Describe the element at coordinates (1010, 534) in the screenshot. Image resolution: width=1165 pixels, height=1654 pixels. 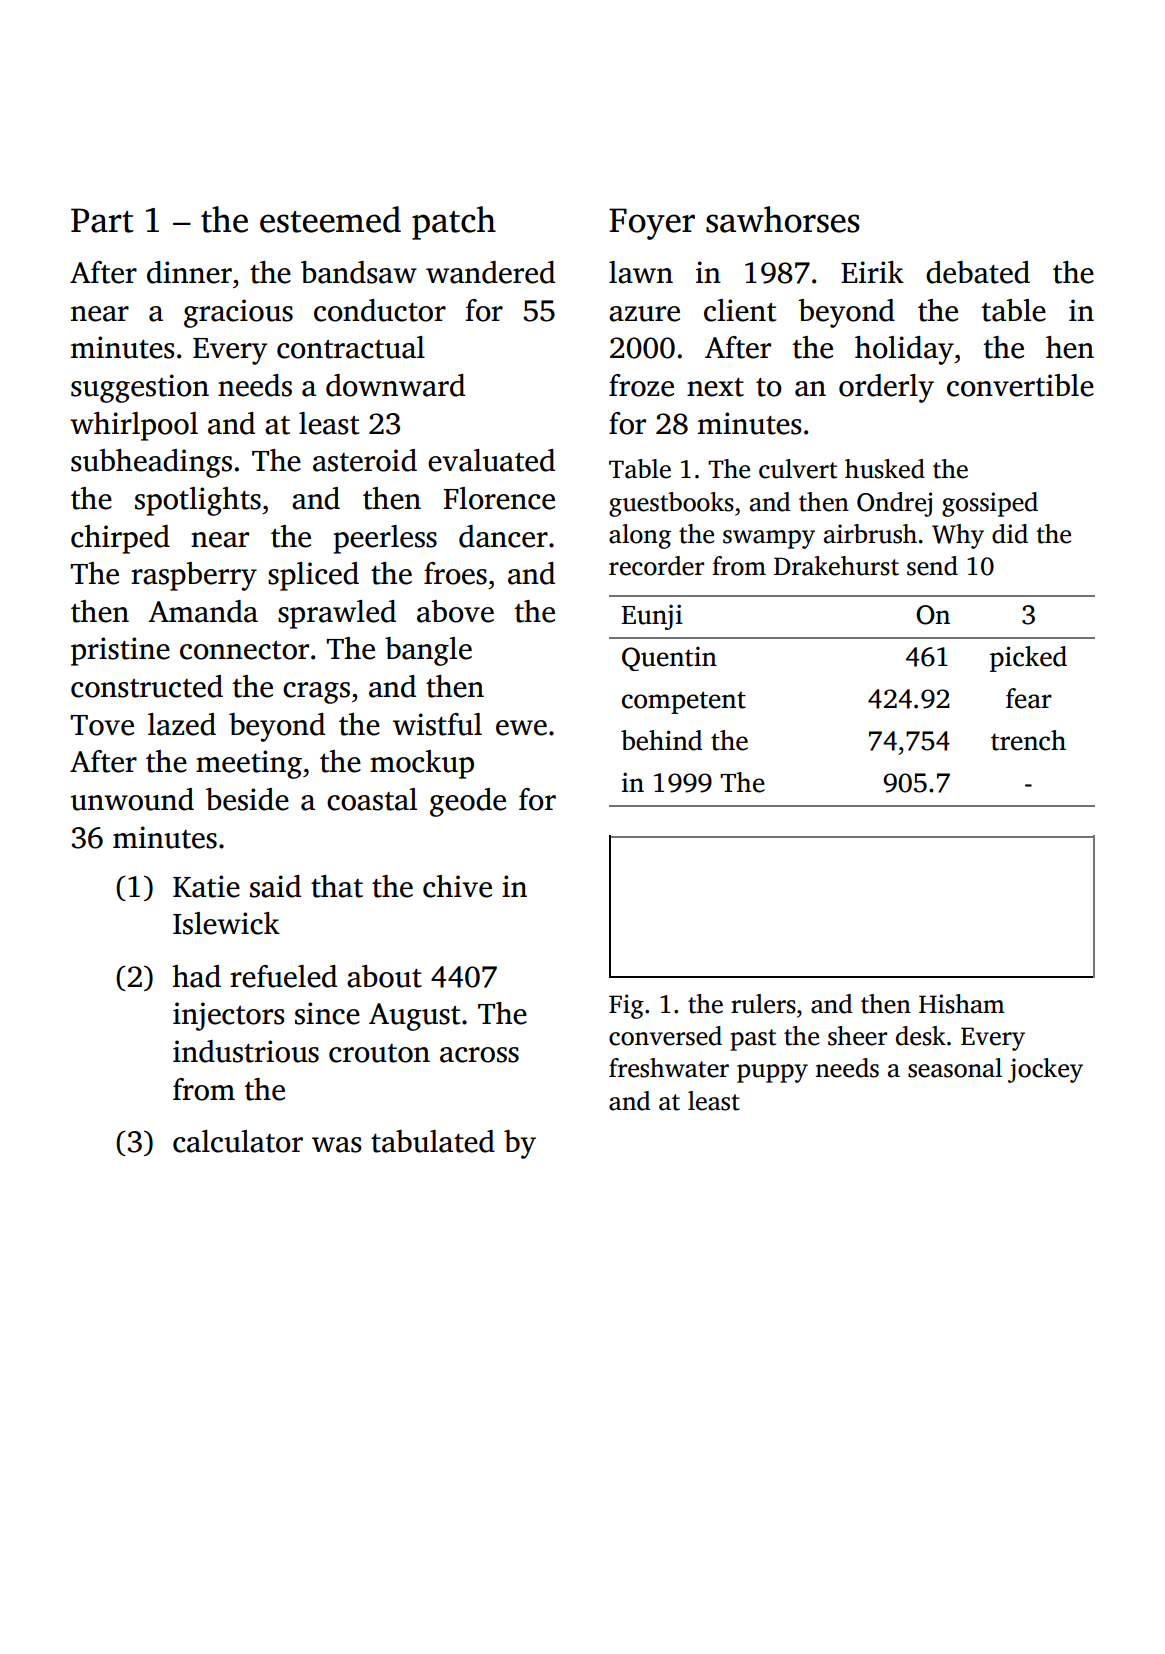
I see `did` at that location.
